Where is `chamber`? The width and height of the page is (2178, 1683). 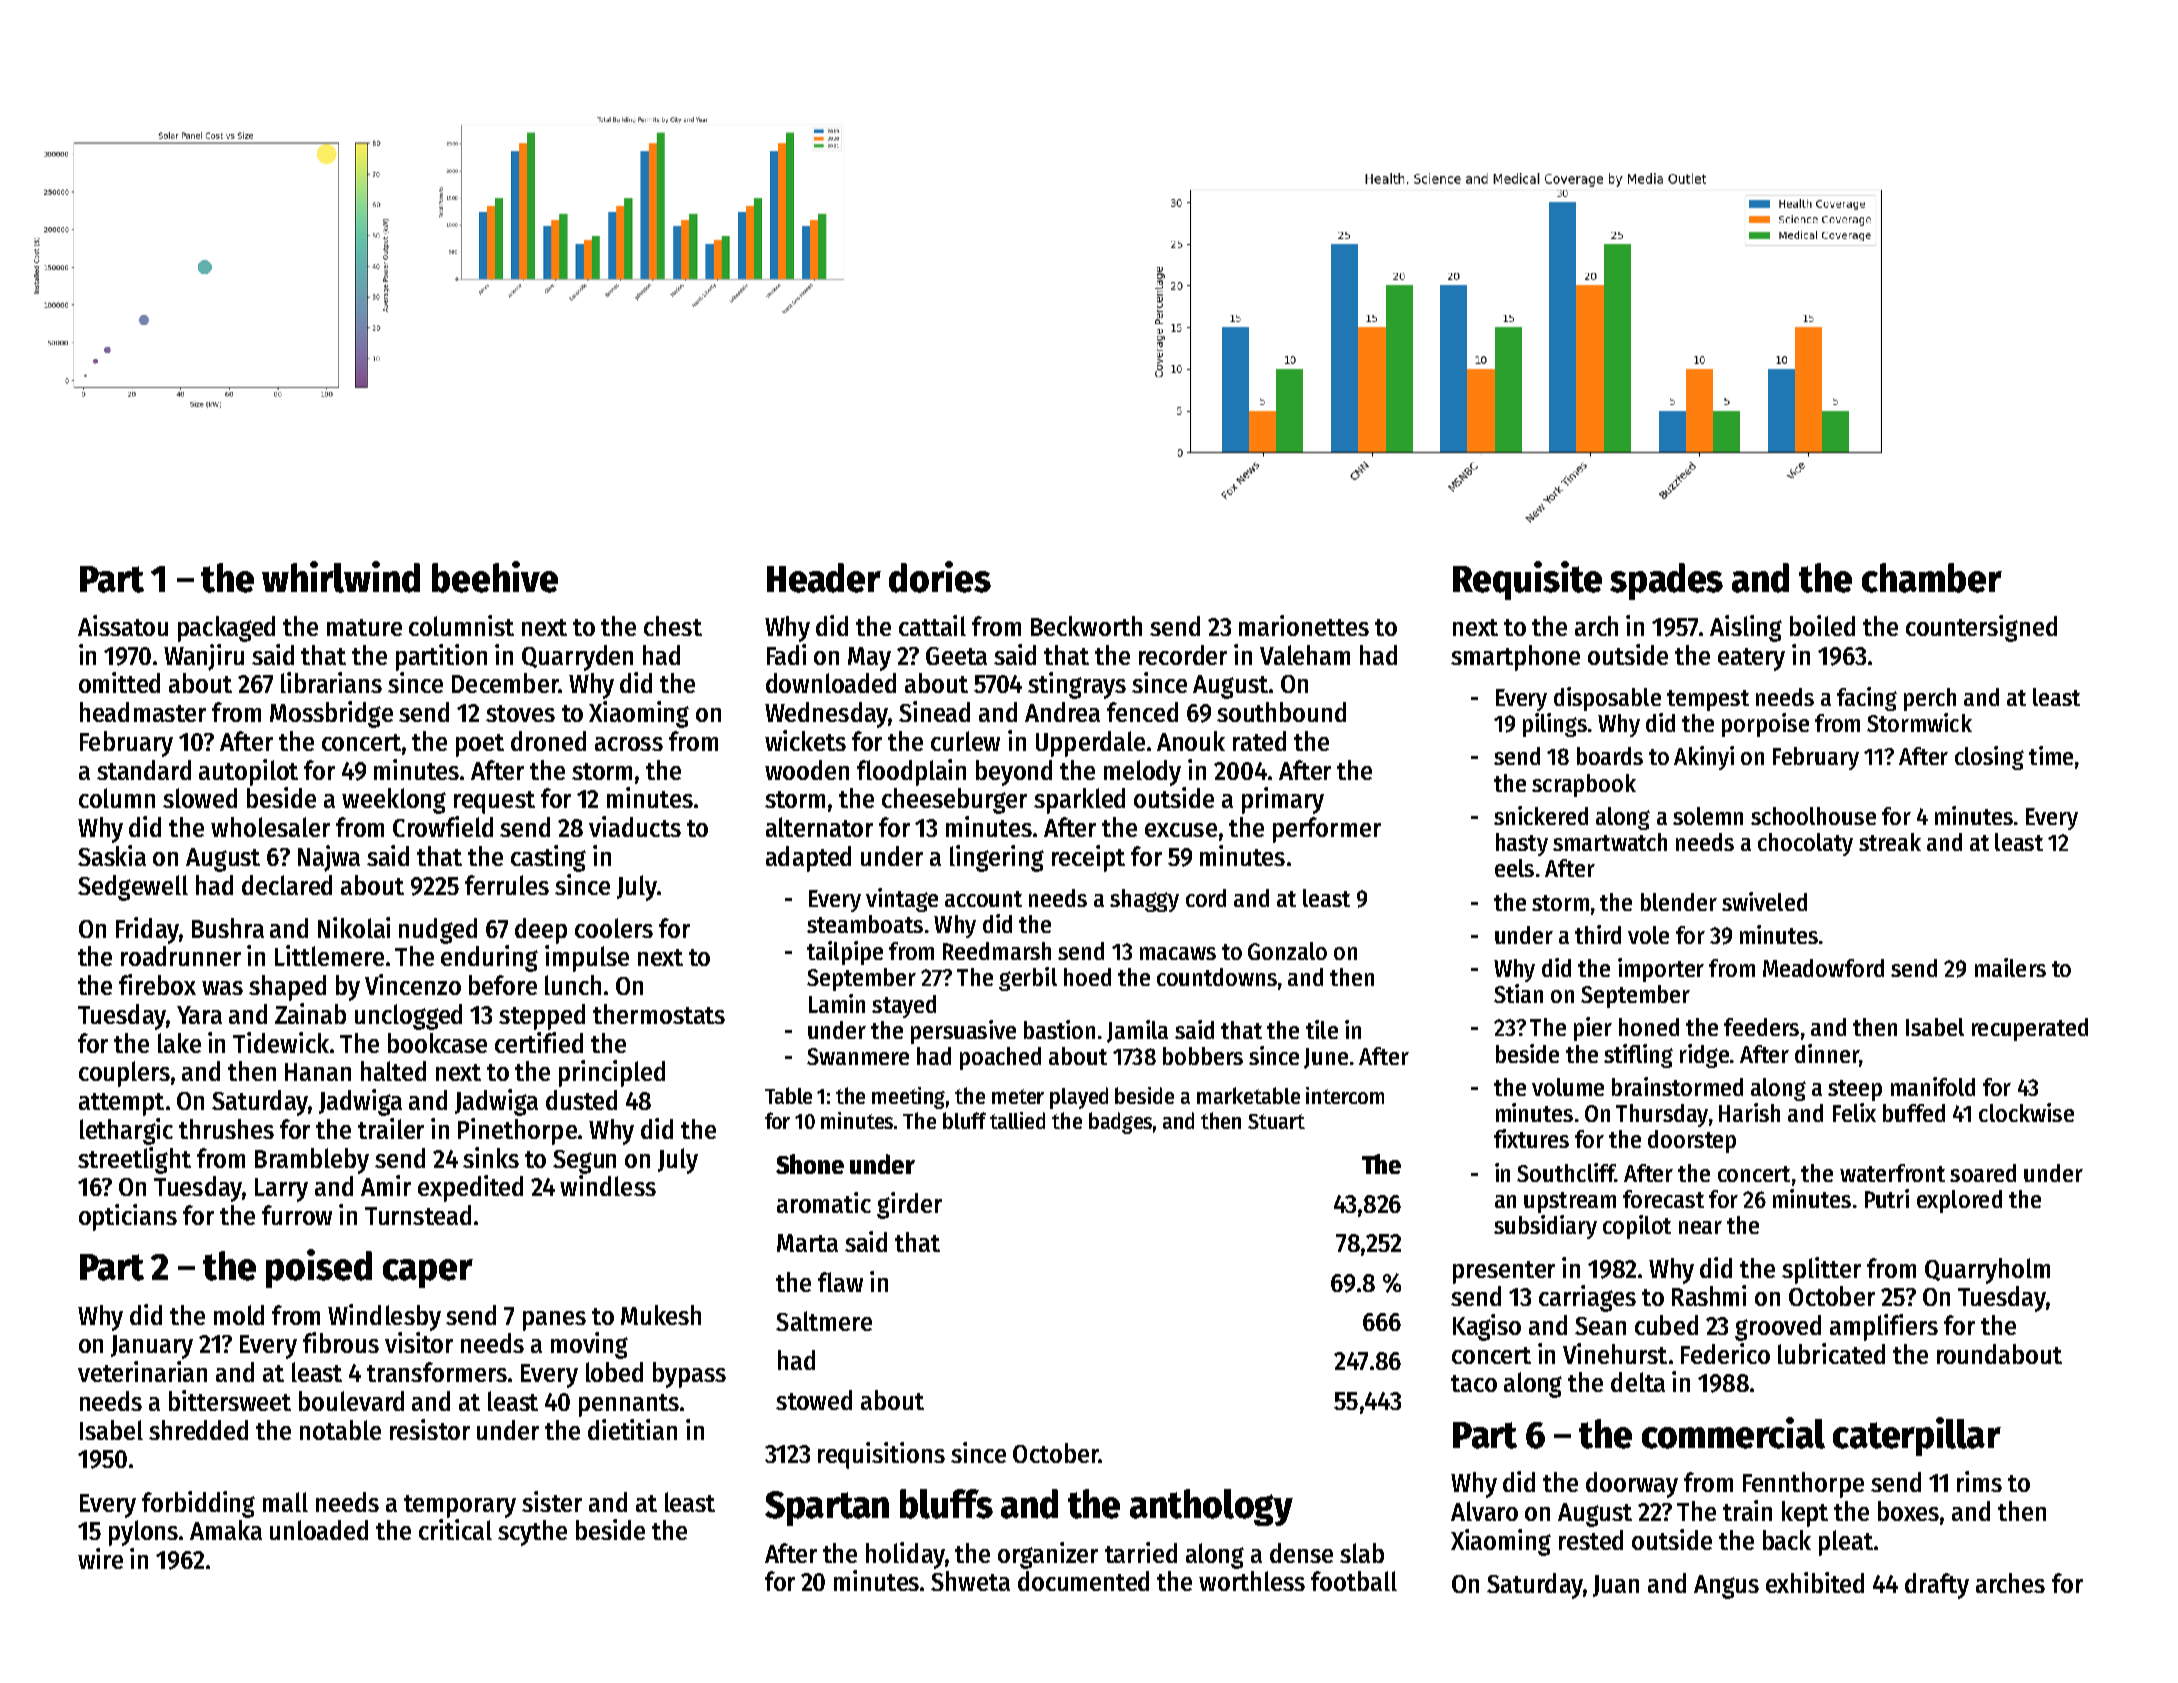
chamber is located at coordinates (1932, 578).
